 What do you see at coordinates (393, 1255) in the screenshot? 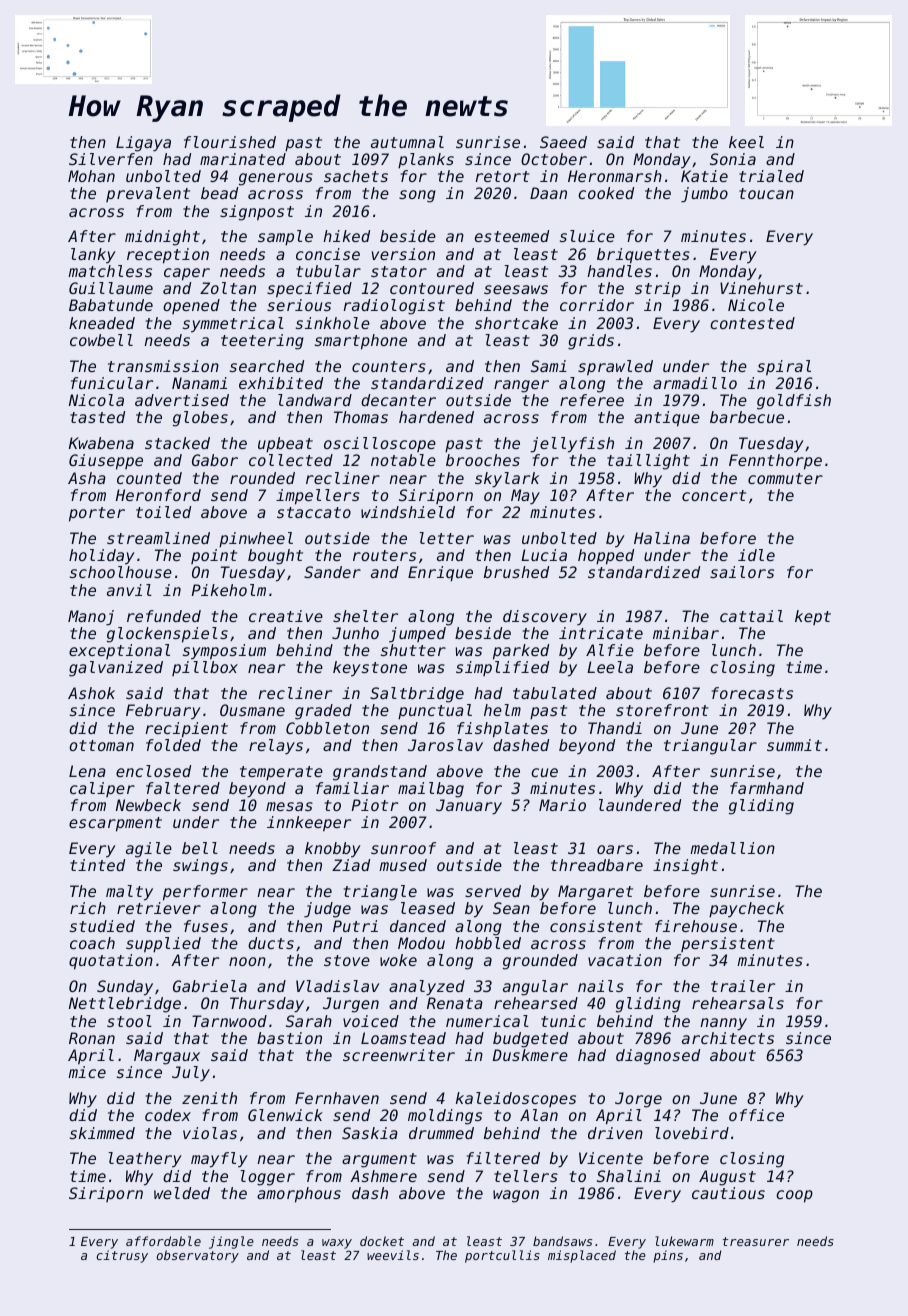
I see `weevils` at bounding box center [393, 1255].
